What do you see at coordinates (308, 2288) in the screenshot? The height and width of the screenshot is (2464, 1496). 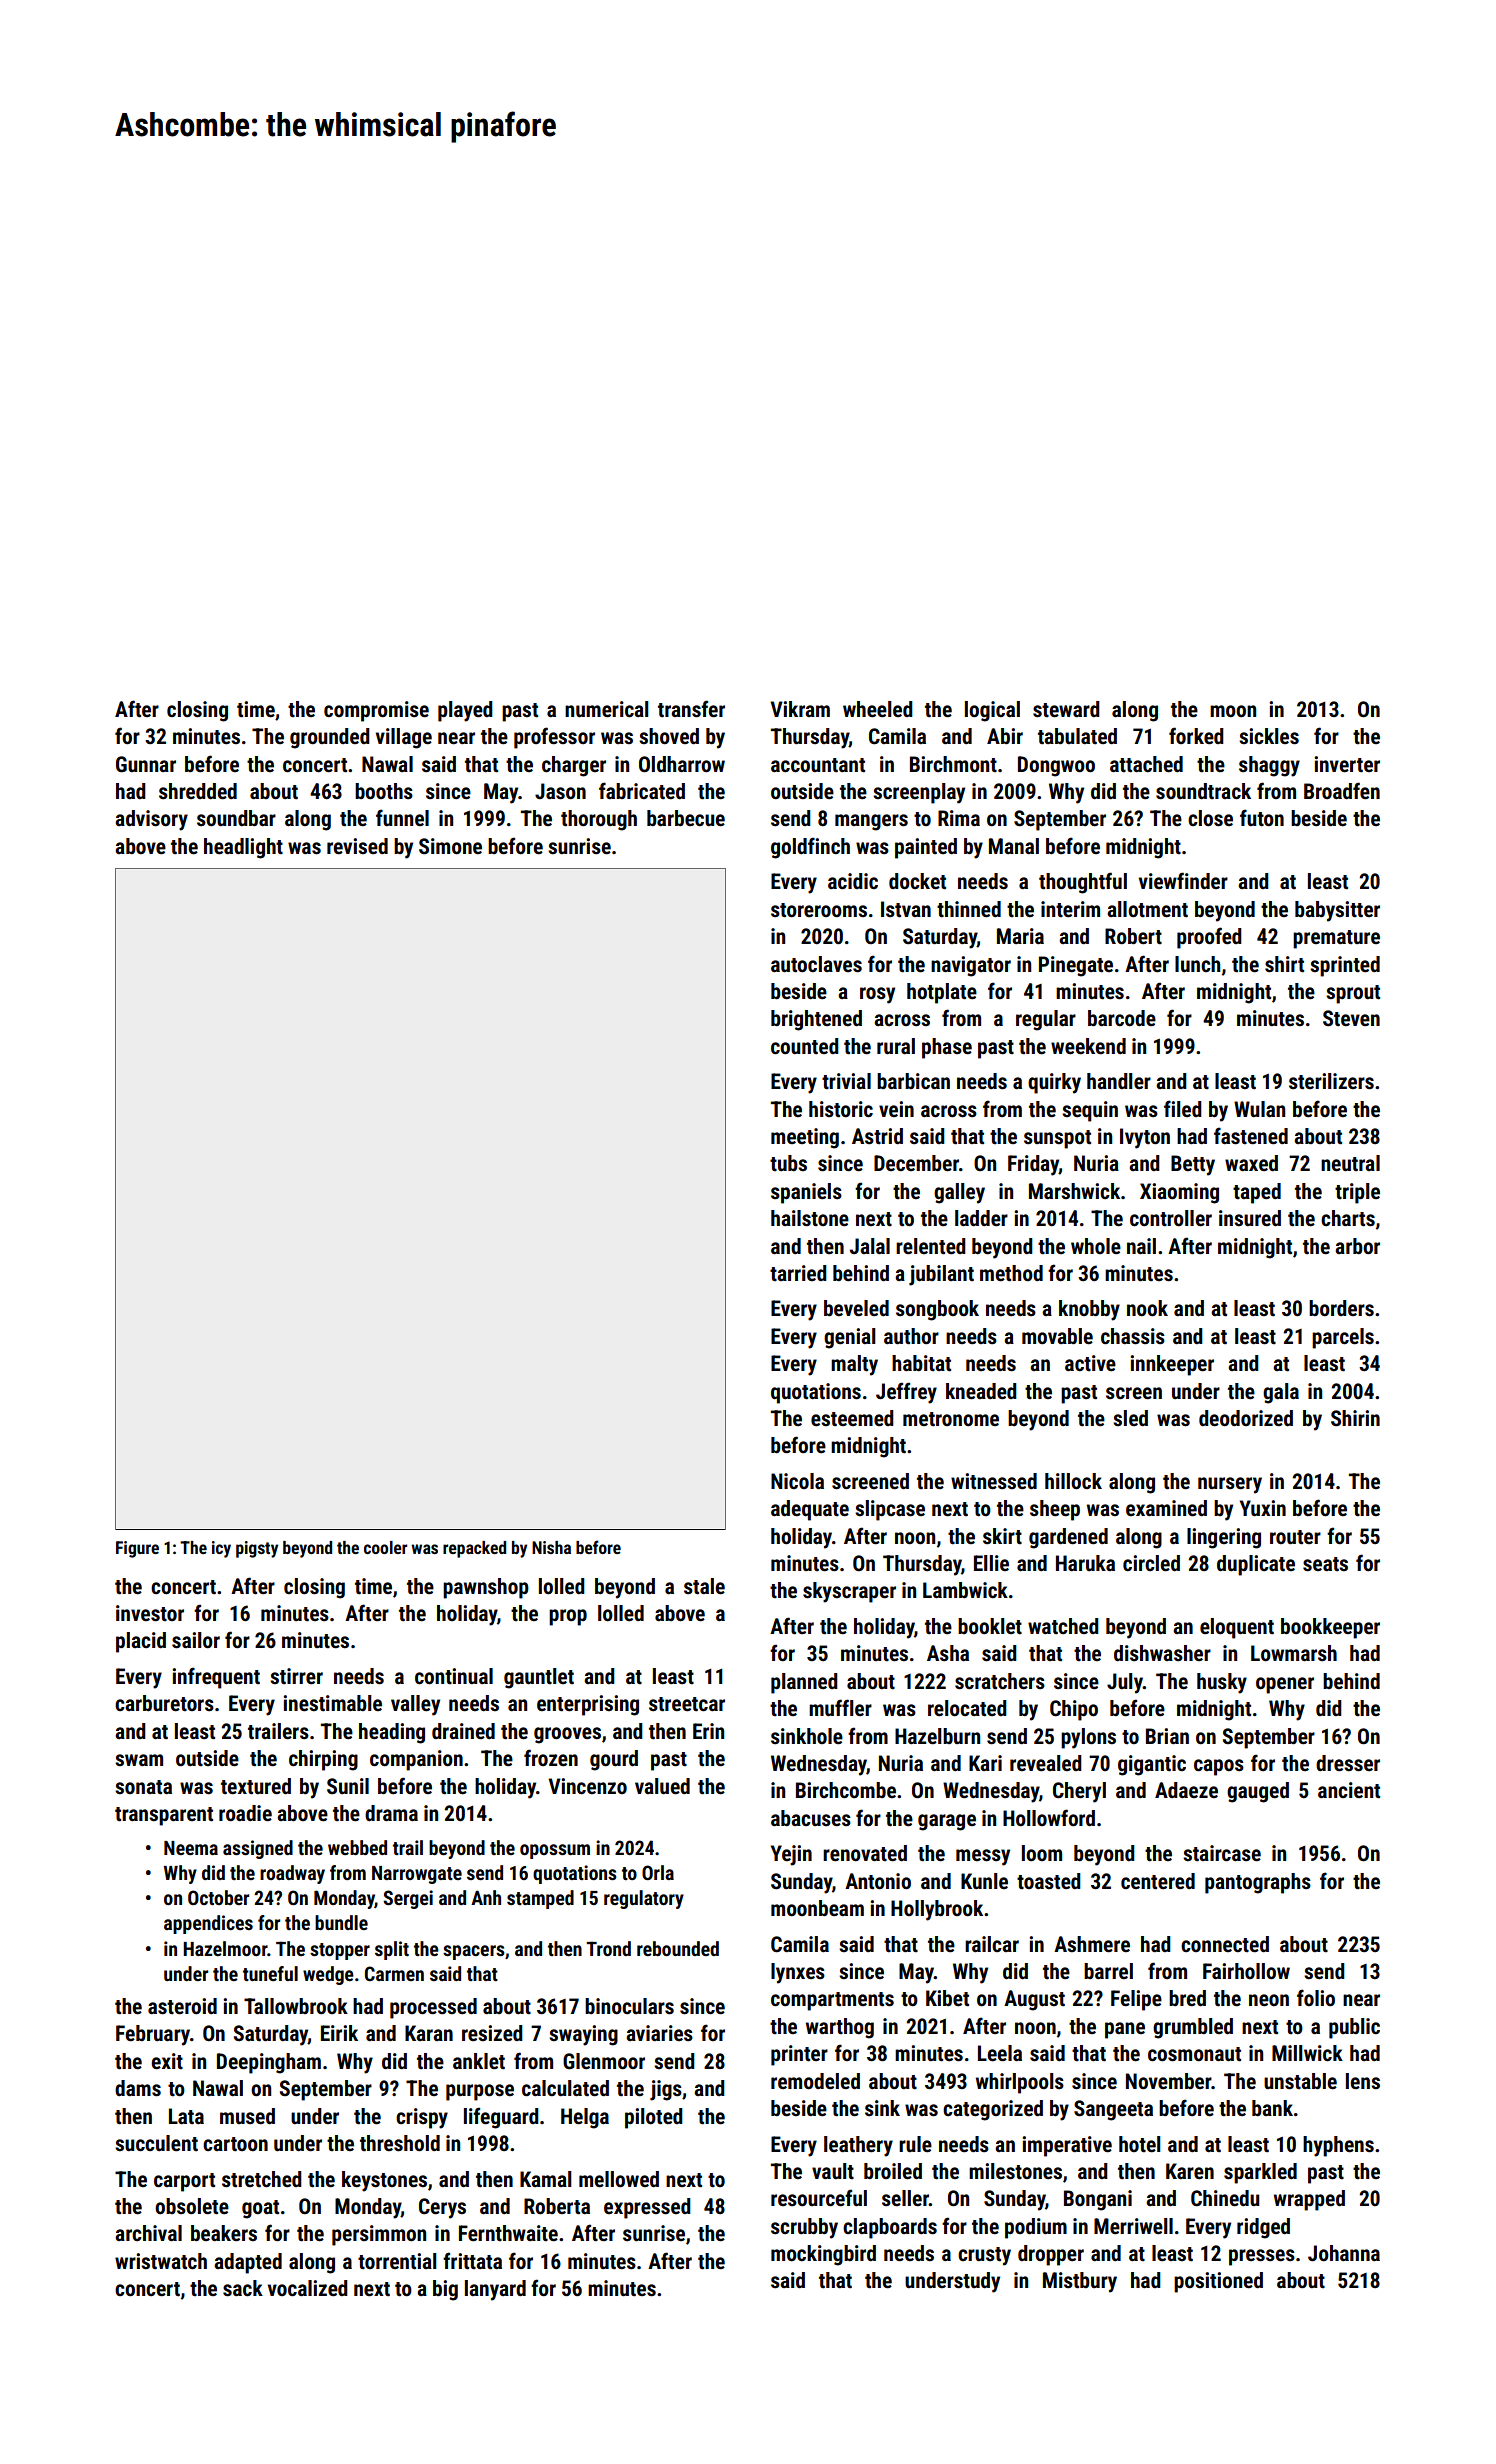 I see `vocalized` at bounding box center [308, 2288].
